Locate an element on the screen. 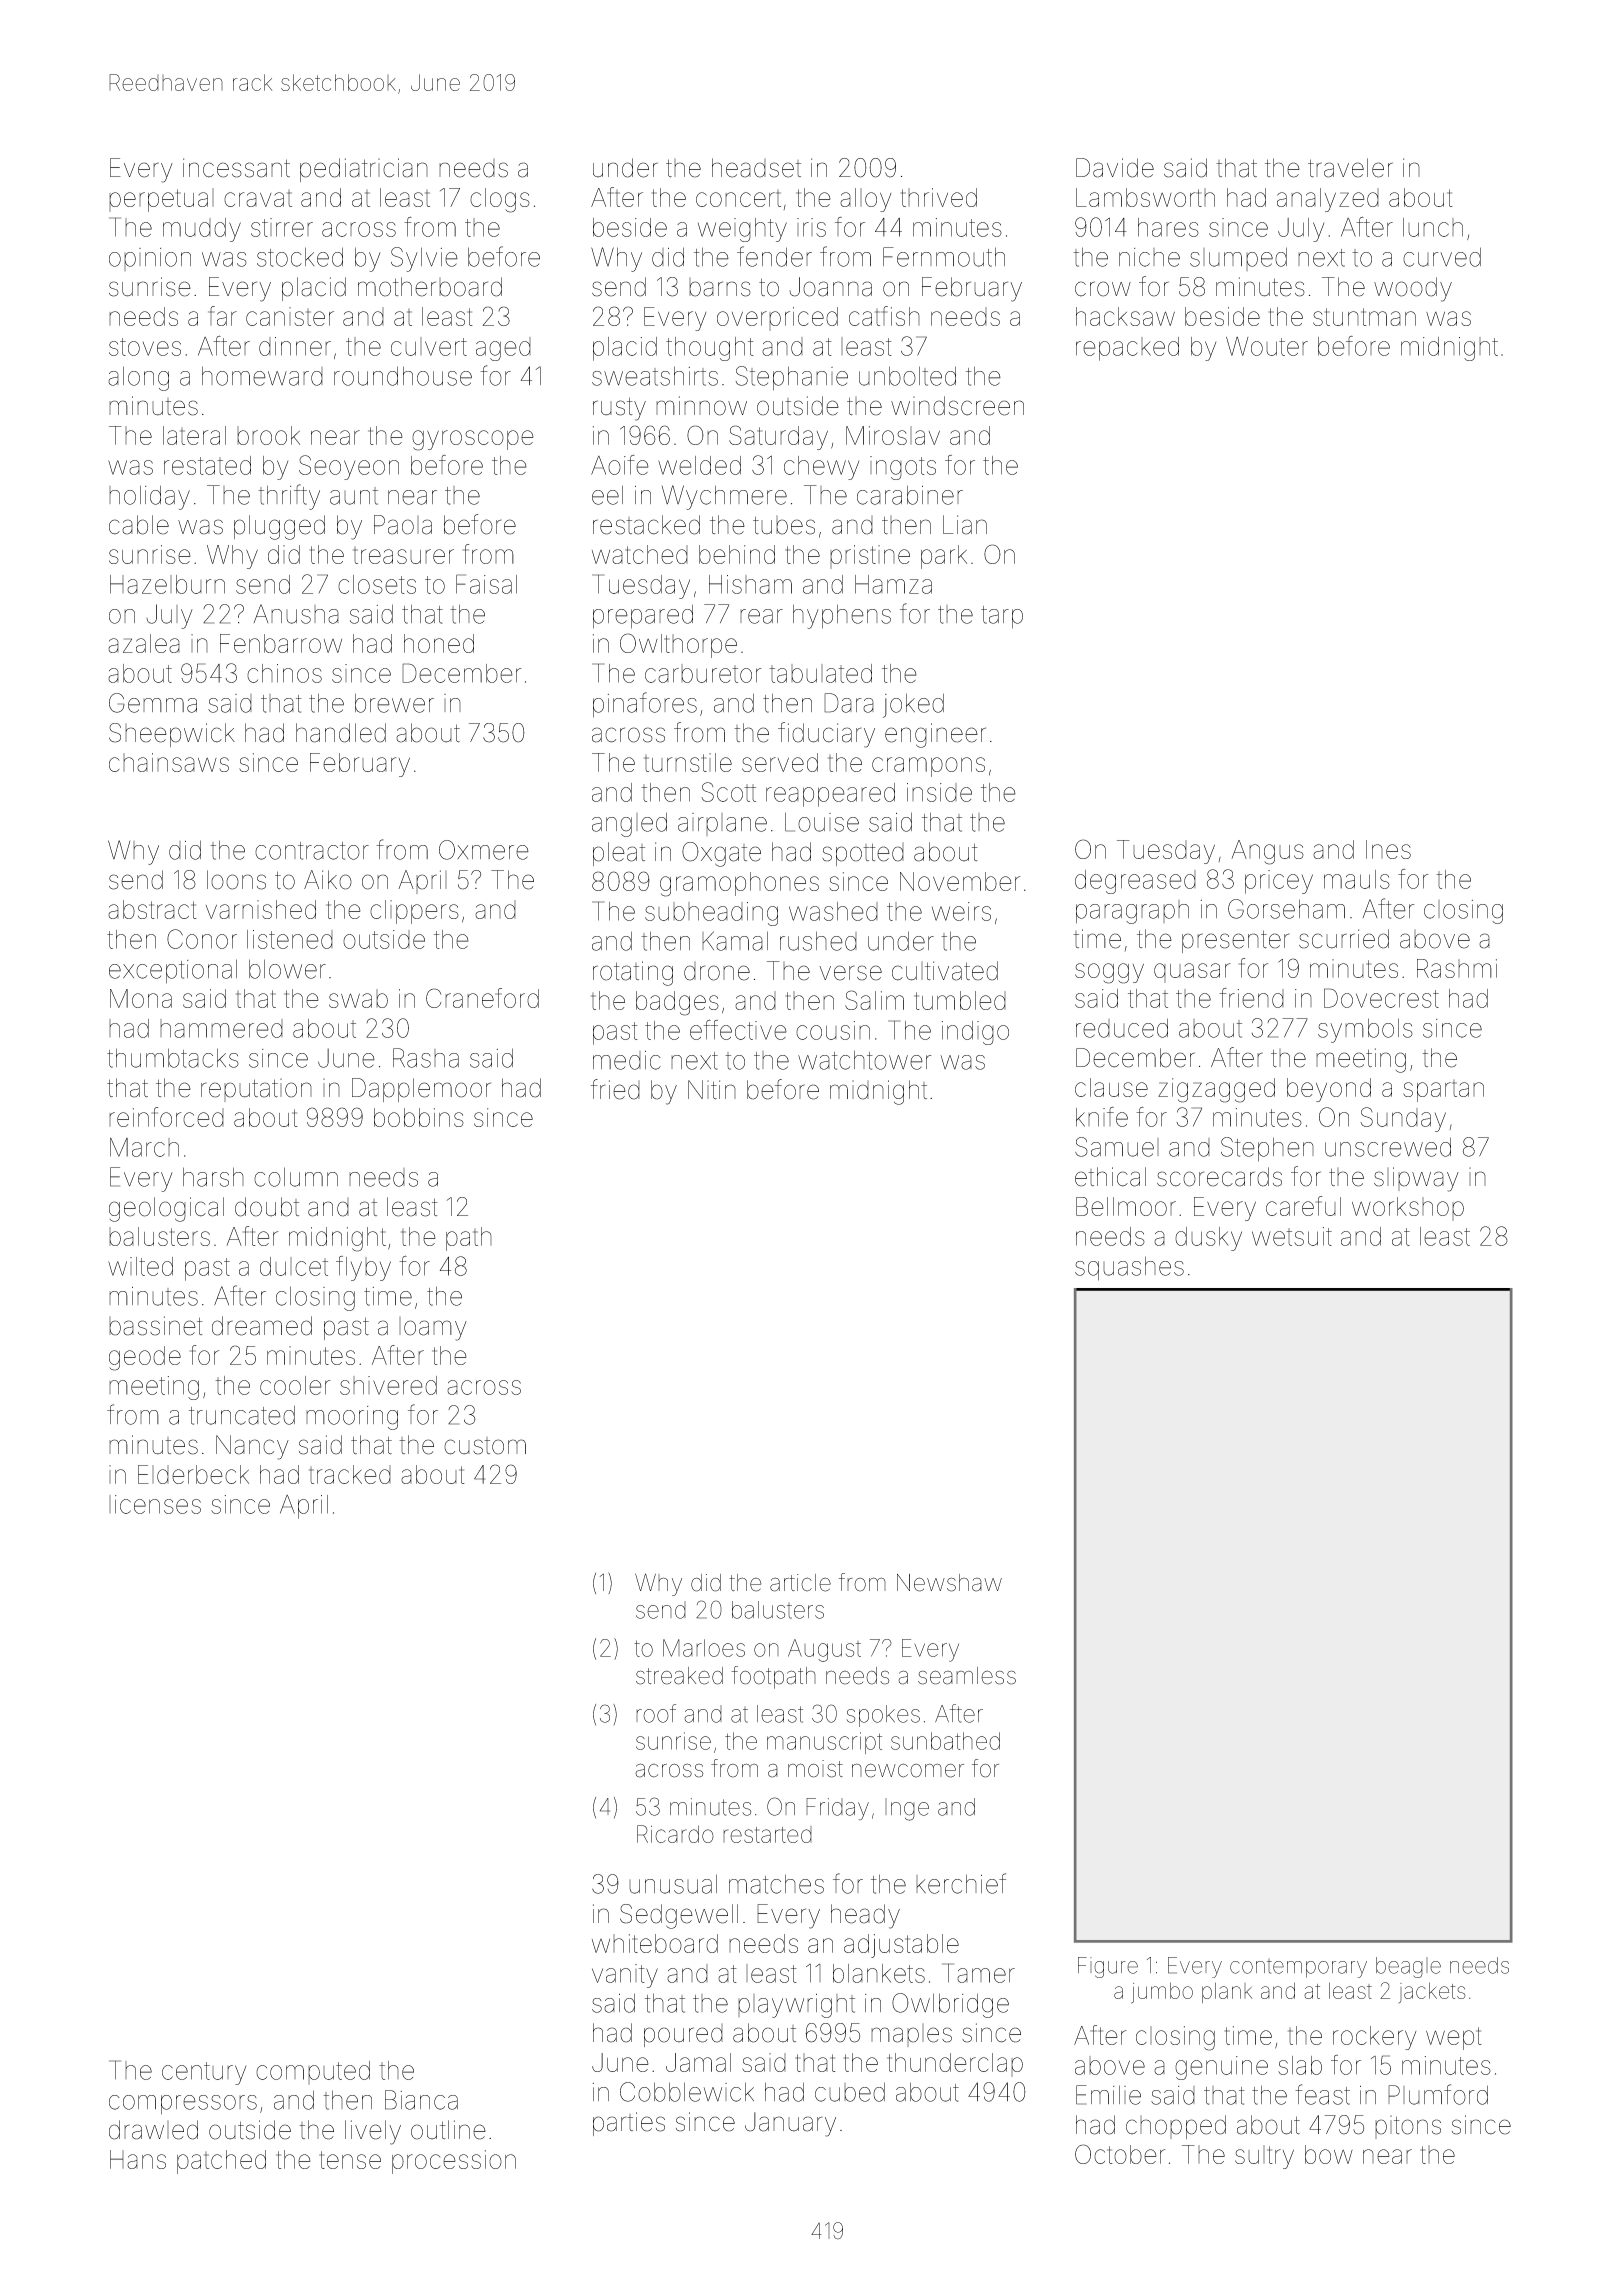 The height and width of the screenshot is (2292, 1620). March is located at coordinates (144, 1147).
